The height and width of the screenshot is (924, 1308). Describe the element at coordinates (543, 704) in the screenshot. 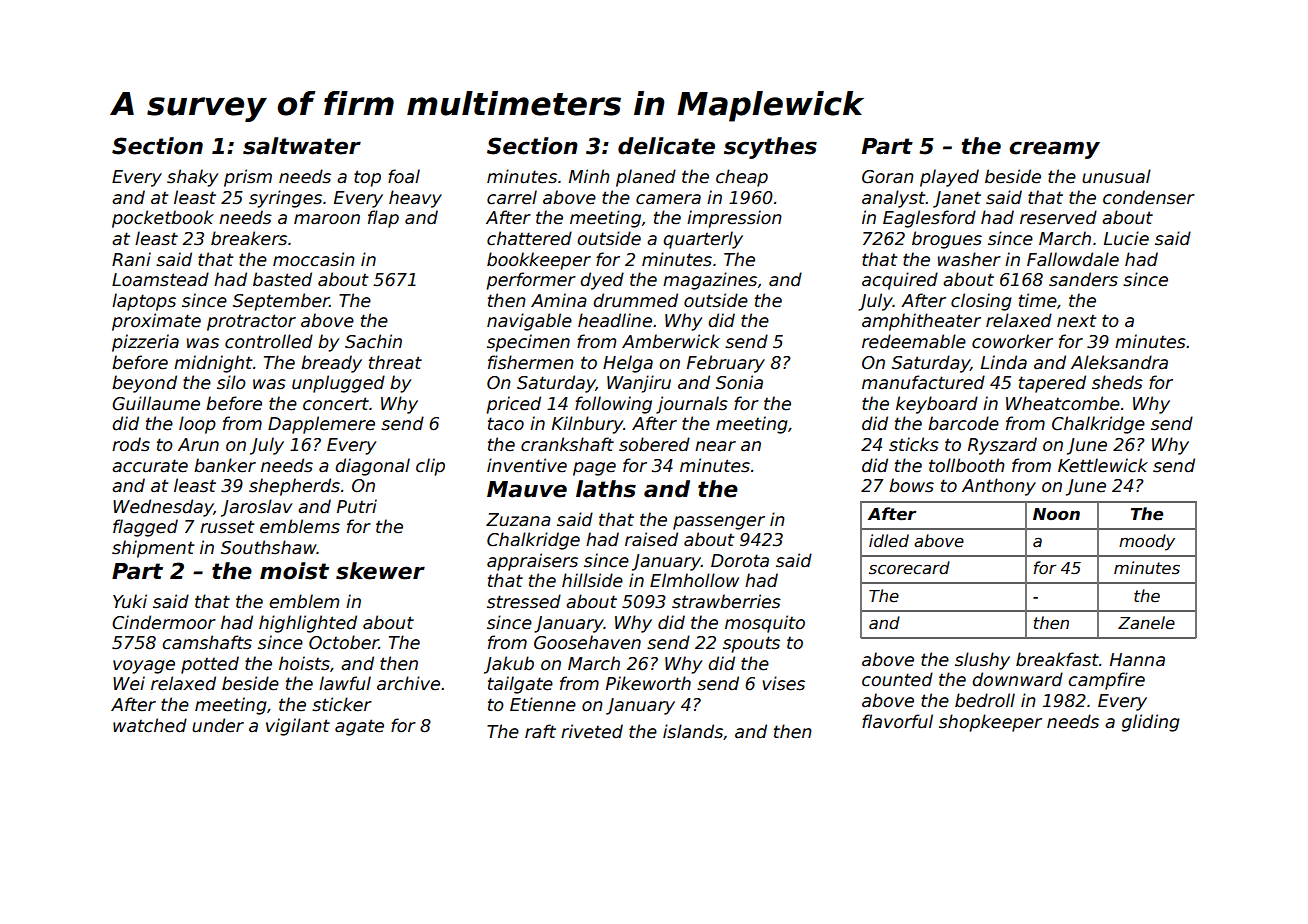

I see `Etienne` at that location.
